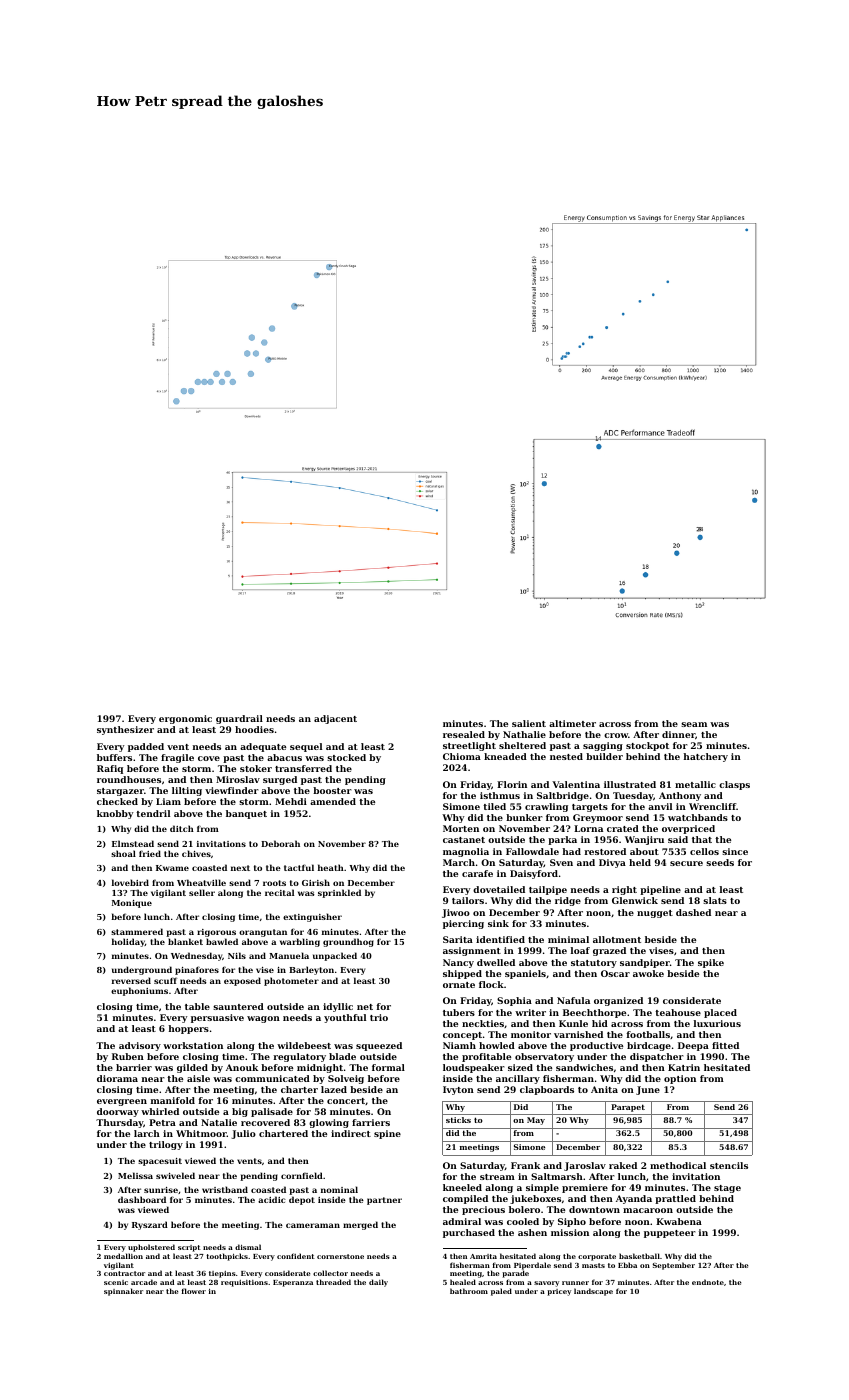 The image size is (849, 1400). Describe the element at coordinates (187, 791) in the image. I see `lilting` at that location.
